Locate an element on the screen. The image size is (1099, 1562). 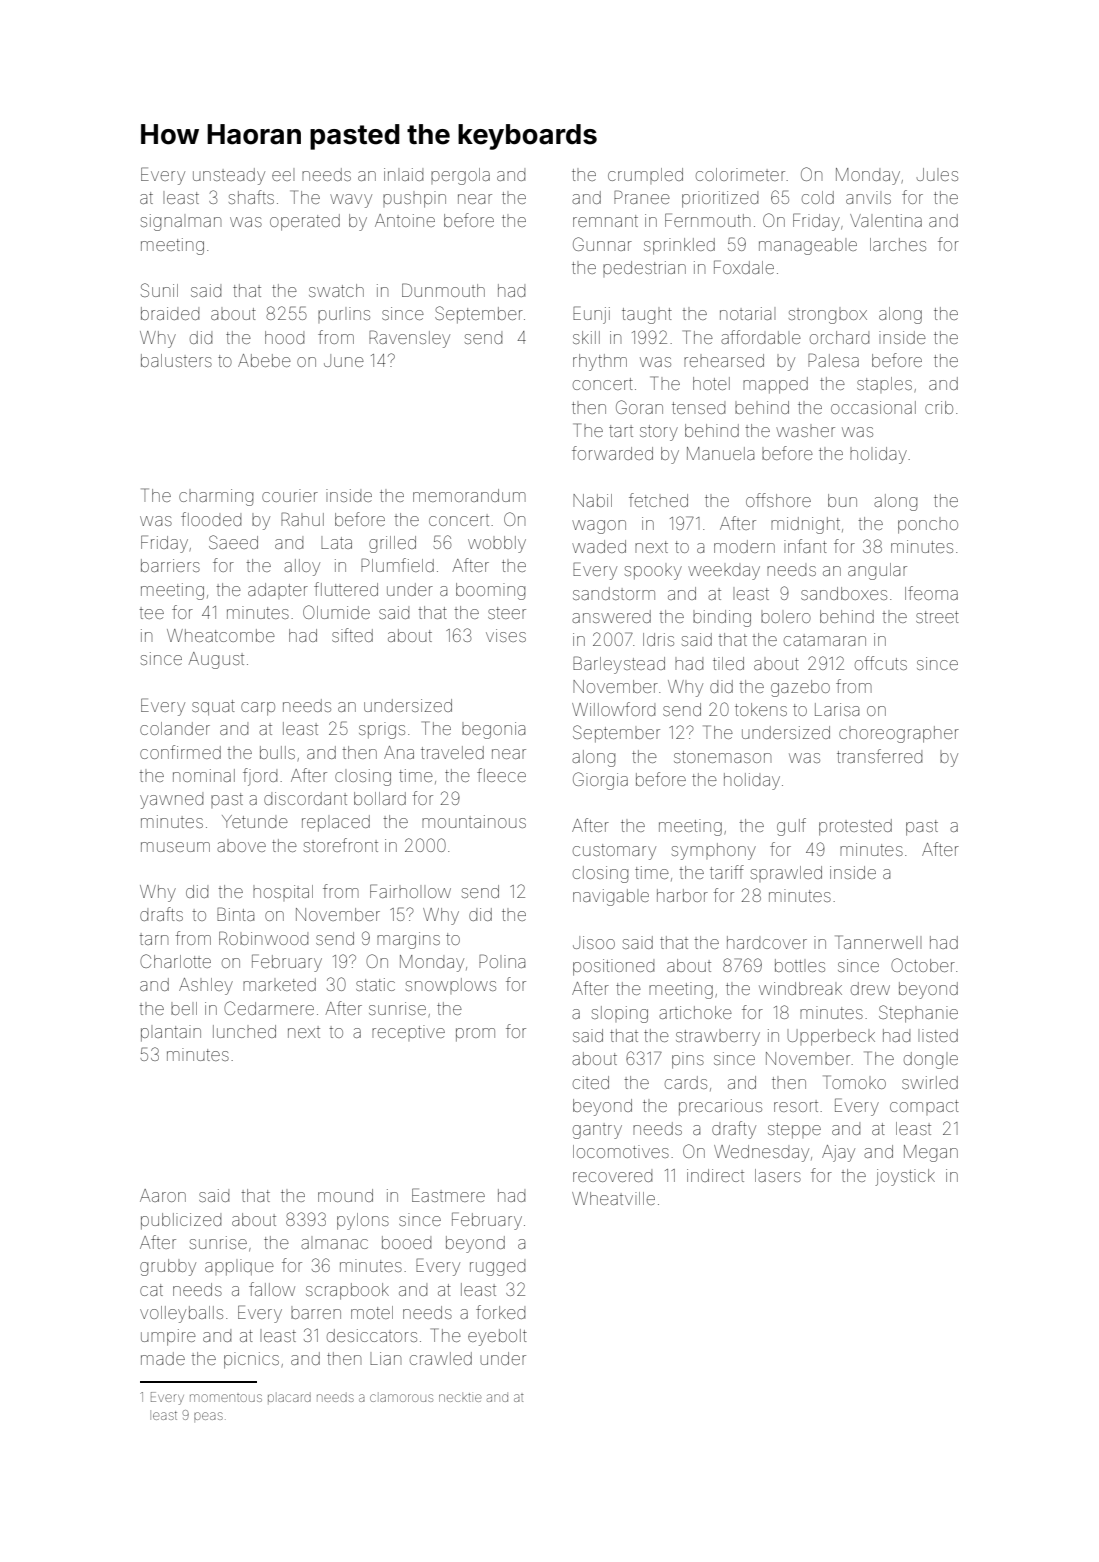
stonemason is located at coordinates (722, 757).
